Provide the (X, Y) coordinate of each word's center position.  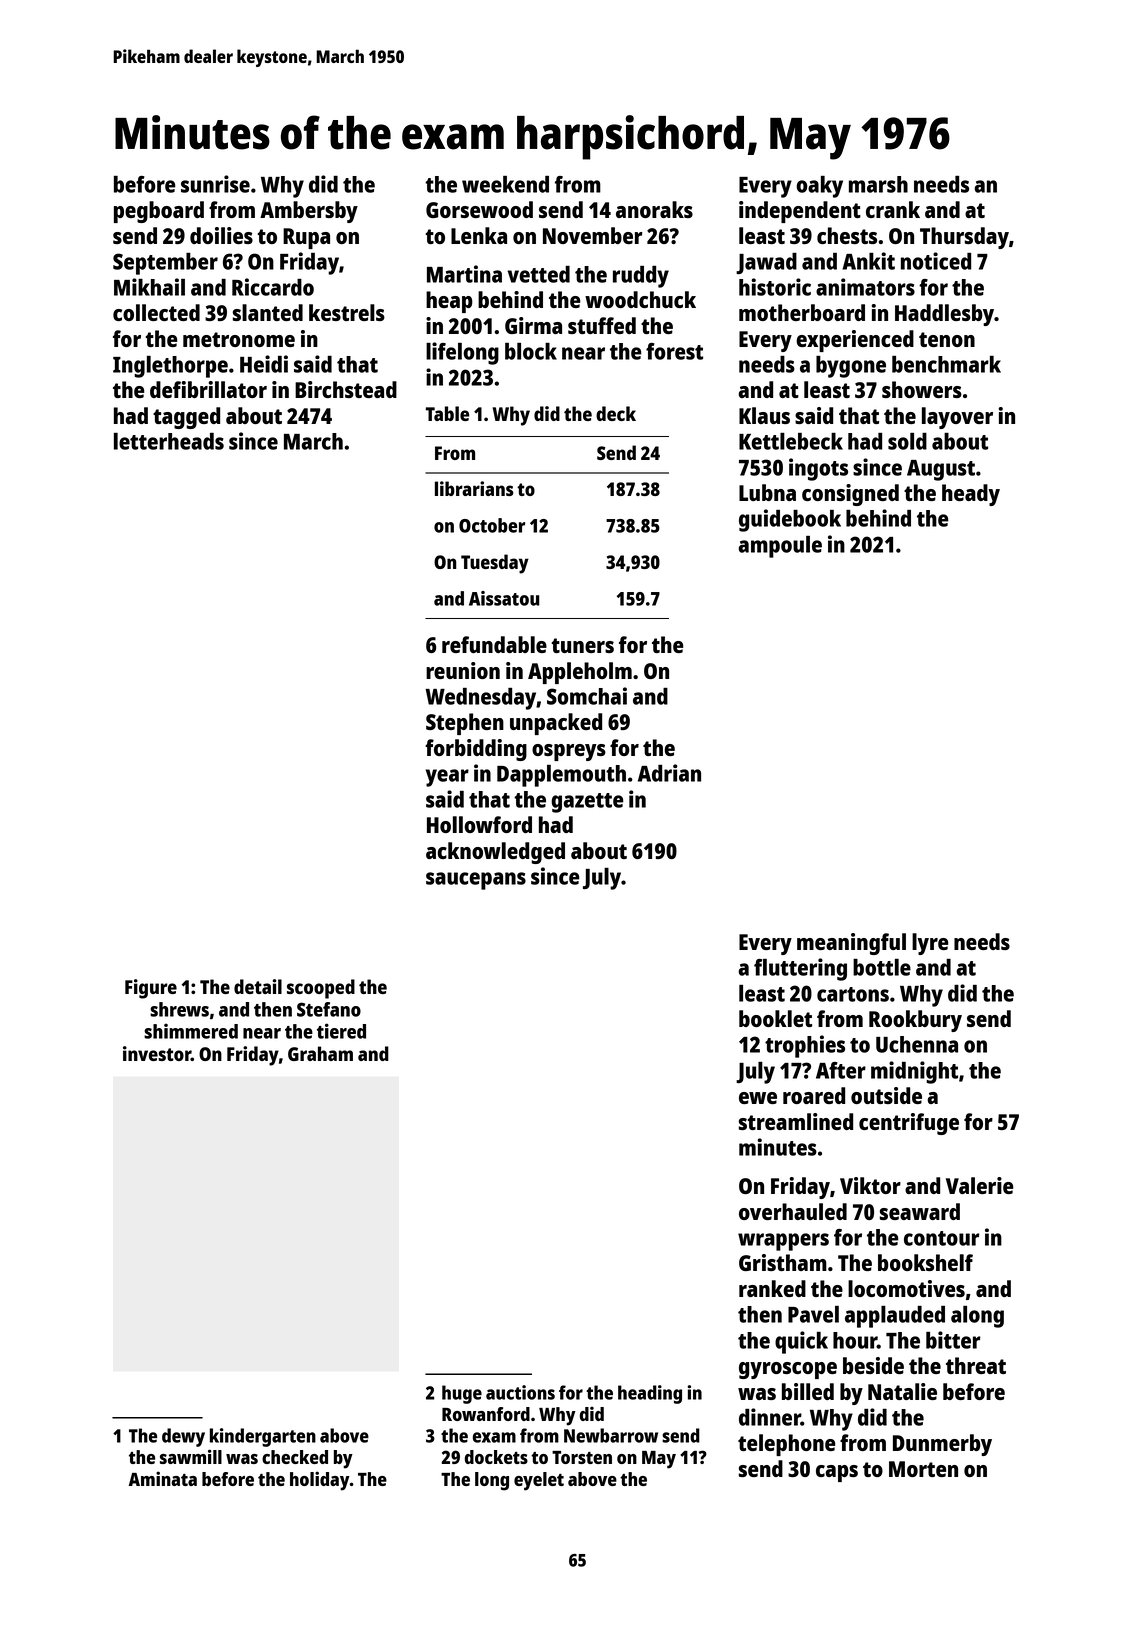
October (492, 525)
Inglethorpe (170, 367)
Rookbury (915, 1021)
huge (462, 1394)
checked (295, 1457)
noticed (936, 261)
